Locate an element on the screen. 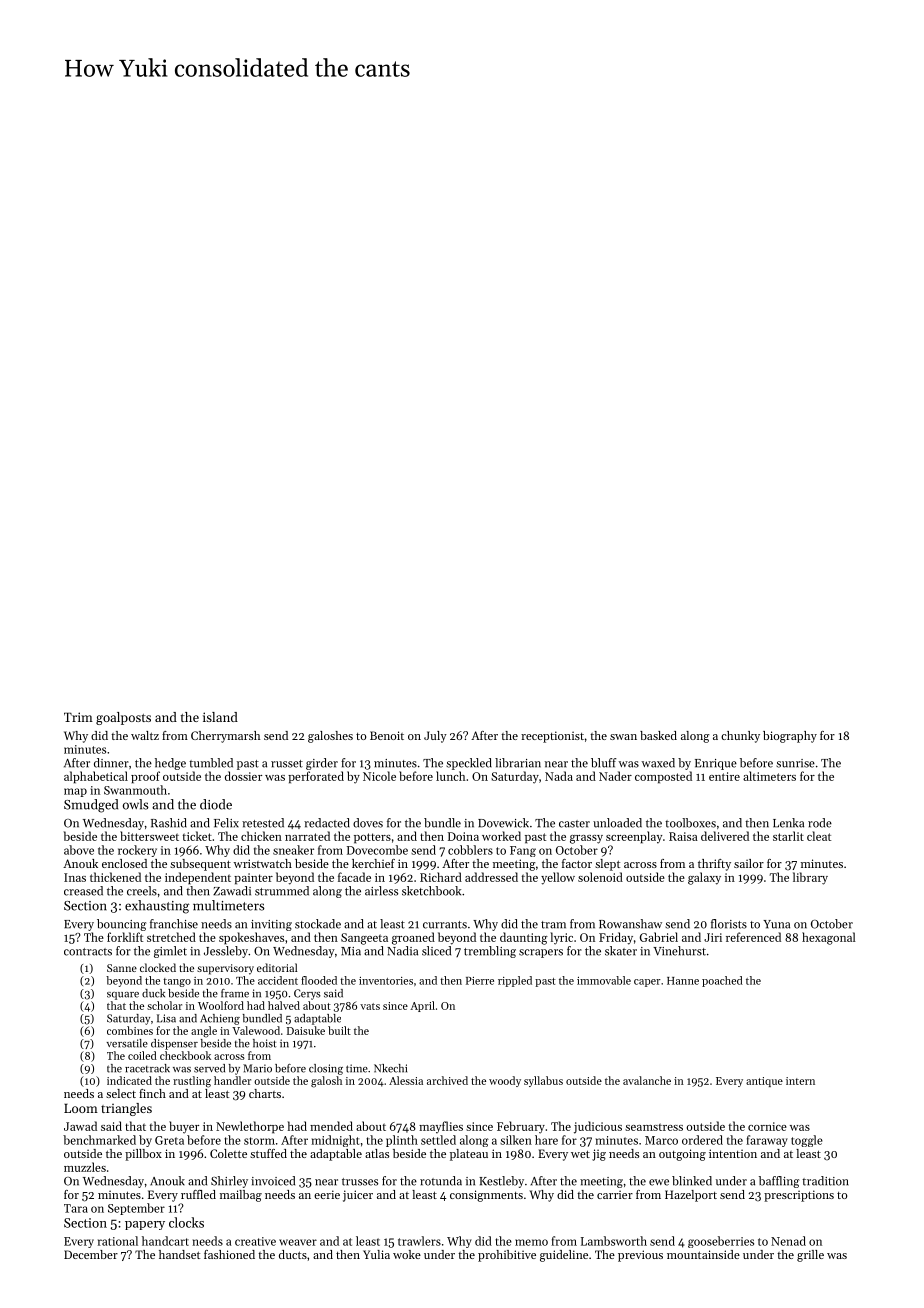 The width and height of the screenshot is (924, 1308). Trim is located at coordinates (78, 717).
